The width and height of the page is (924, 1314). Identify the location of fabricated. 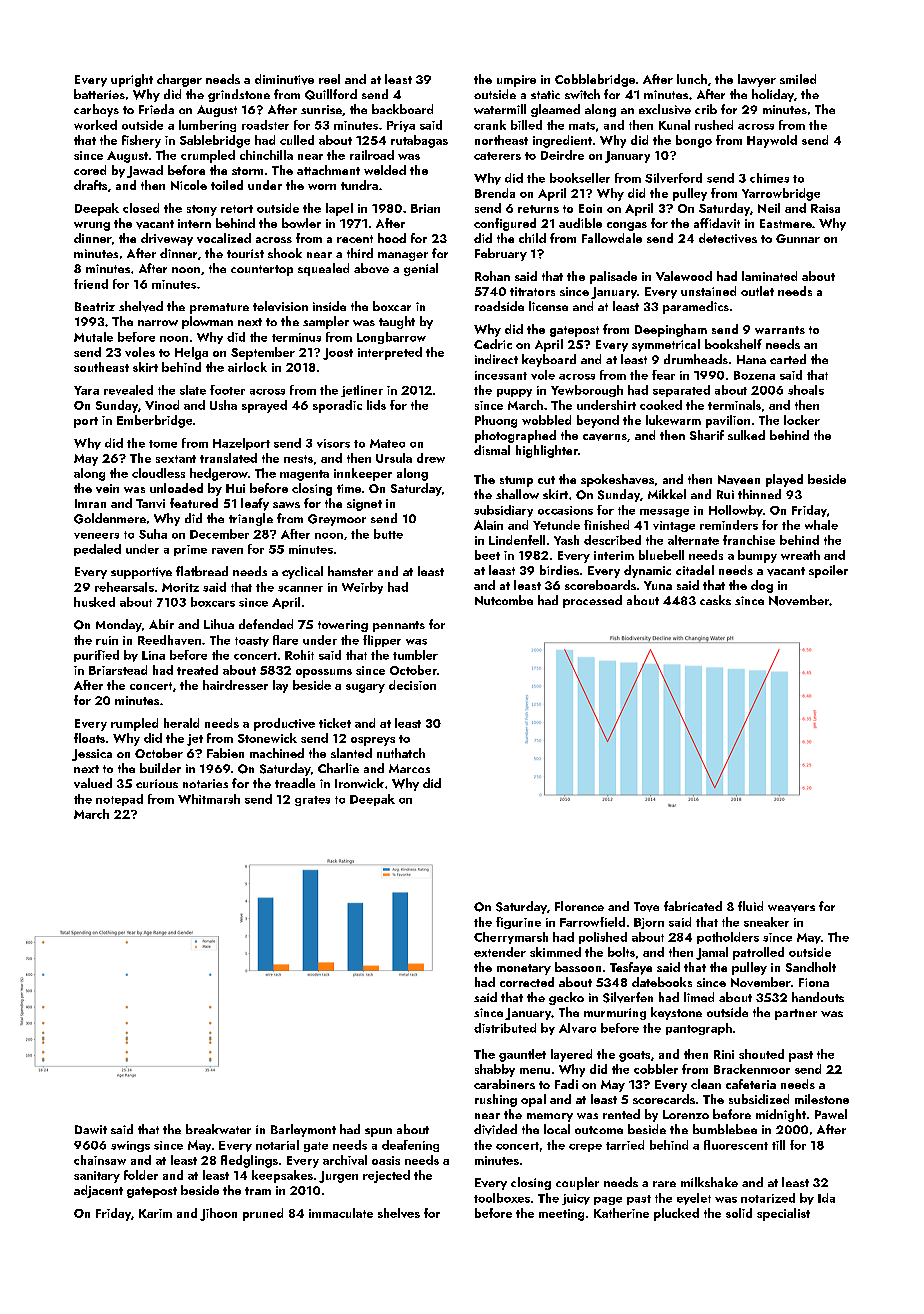
(693, 906).
